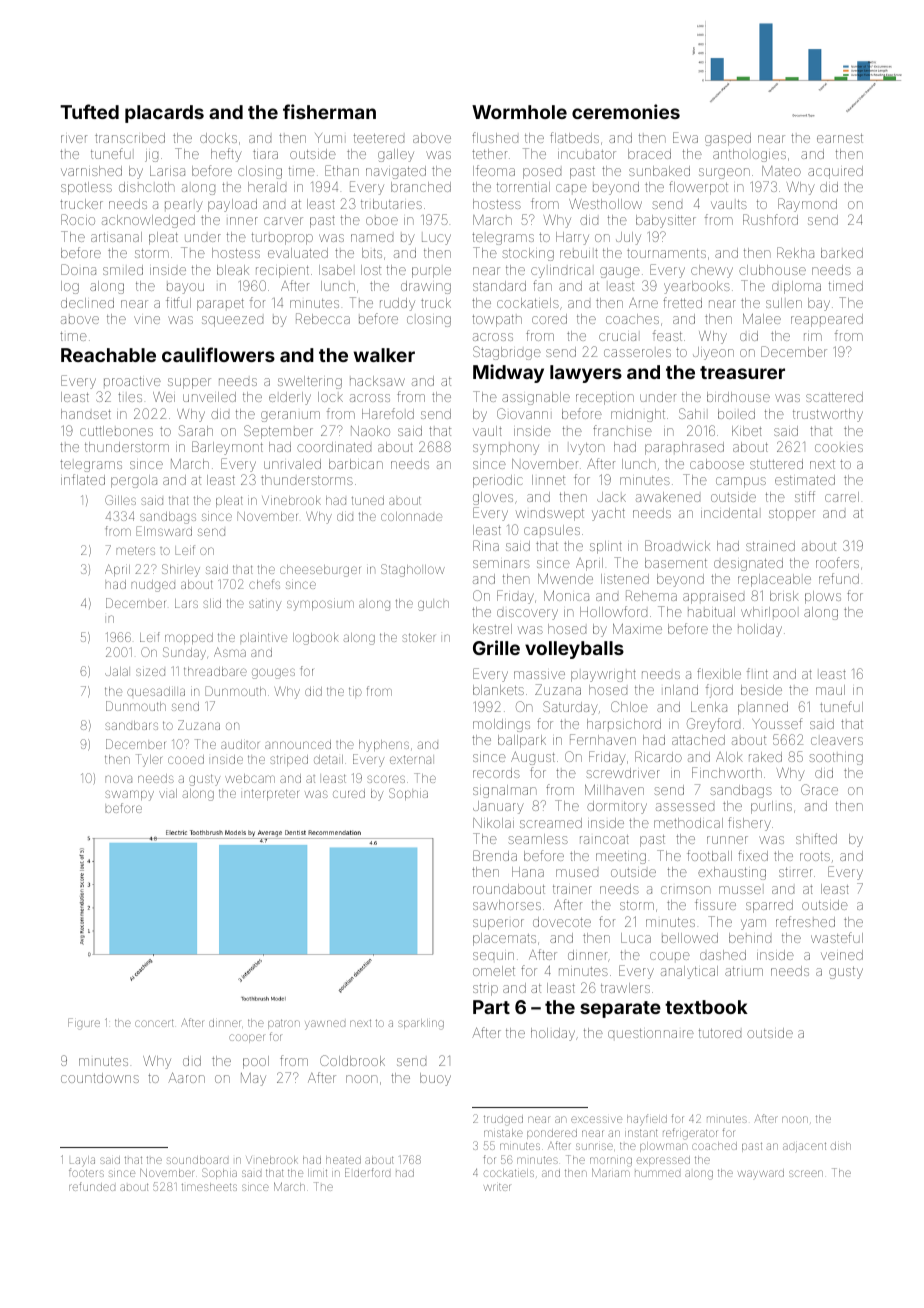  What do you see at coordinates (728, 139) in the document?
I see `gasped` at bounding box center [728, 139].
